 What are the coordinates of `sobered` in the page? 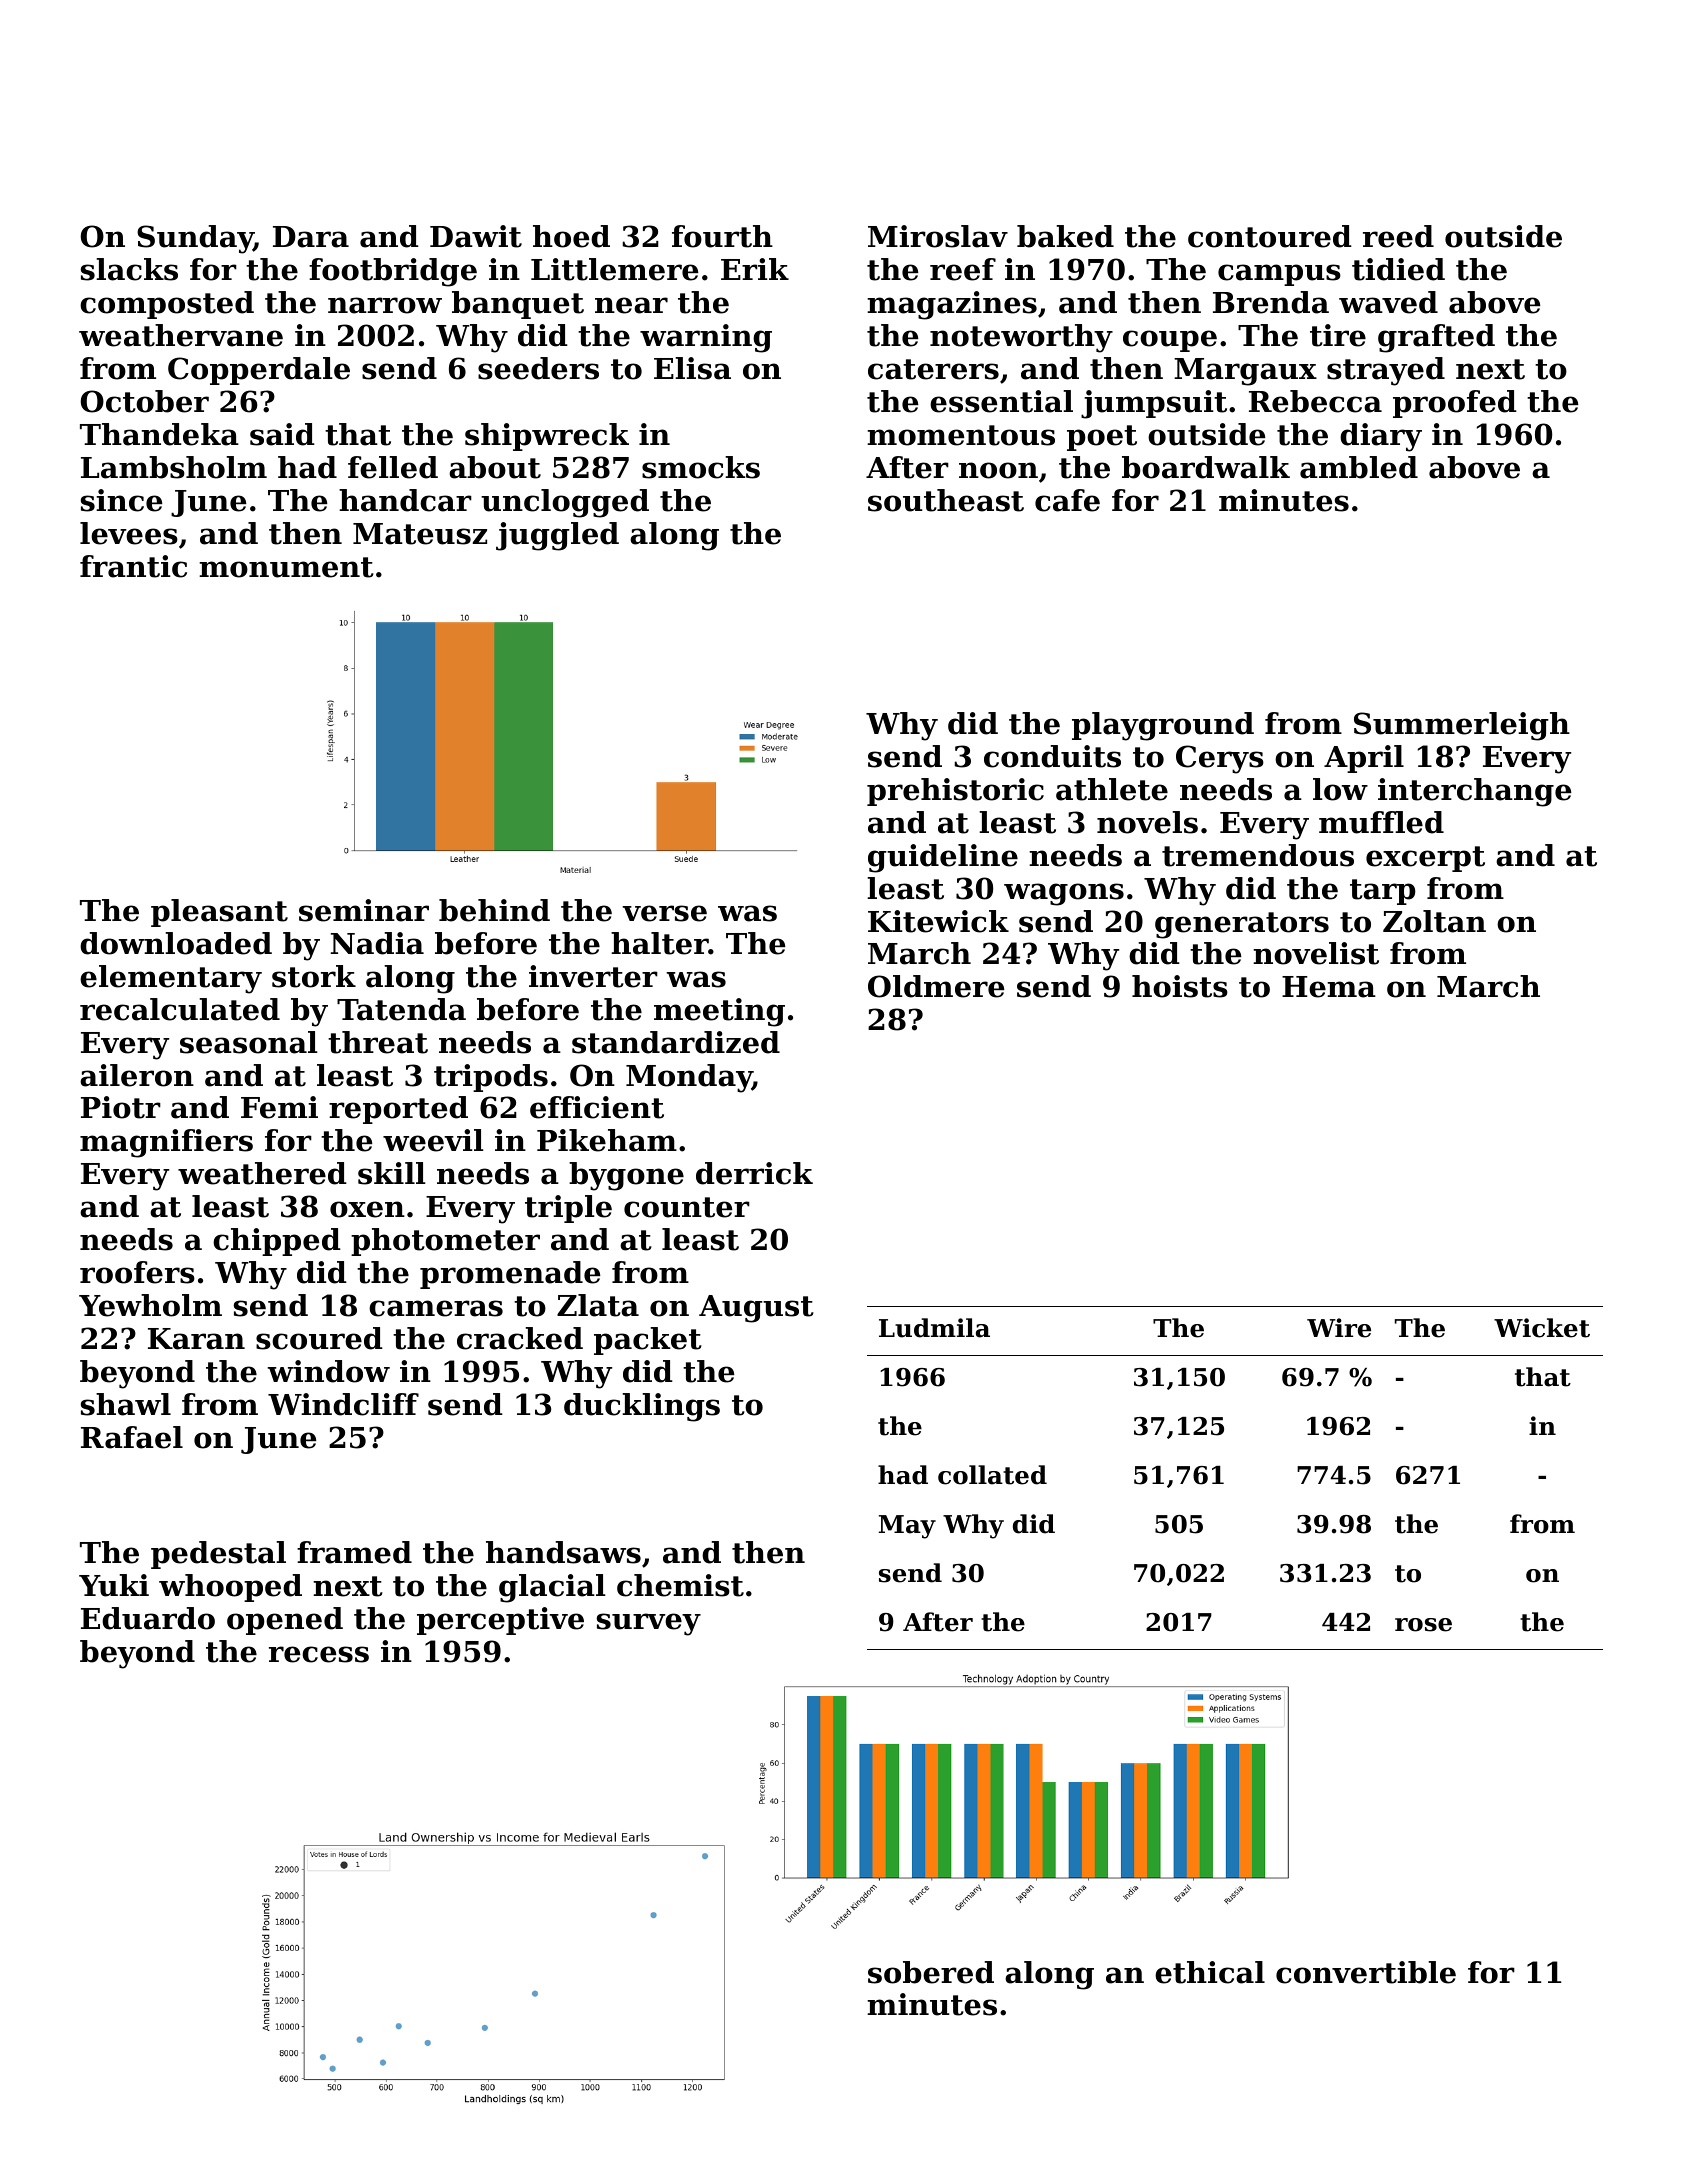 It's located at (931, 1972).
